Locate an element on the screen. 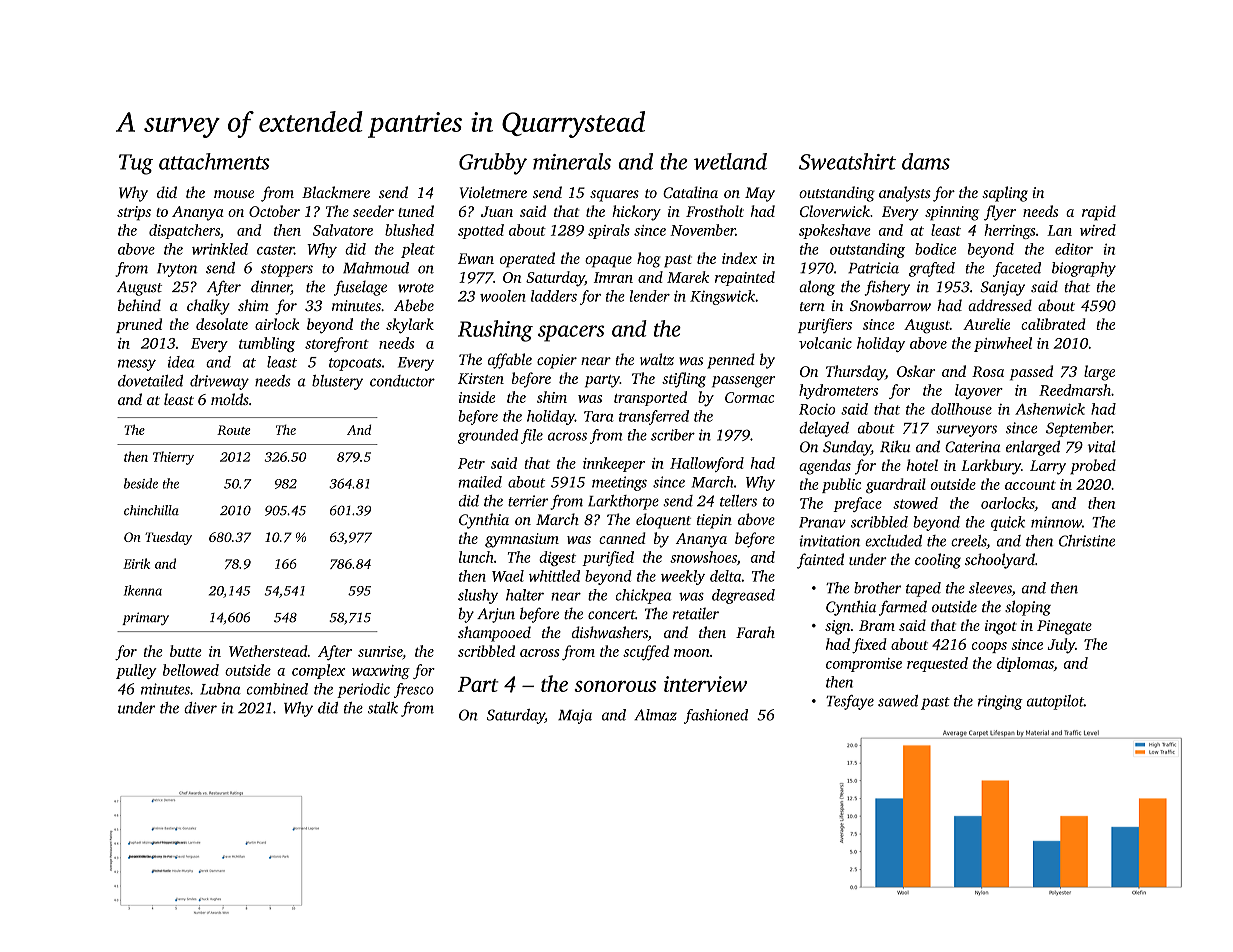  calibrated is located at coordinates (1053, 324).
